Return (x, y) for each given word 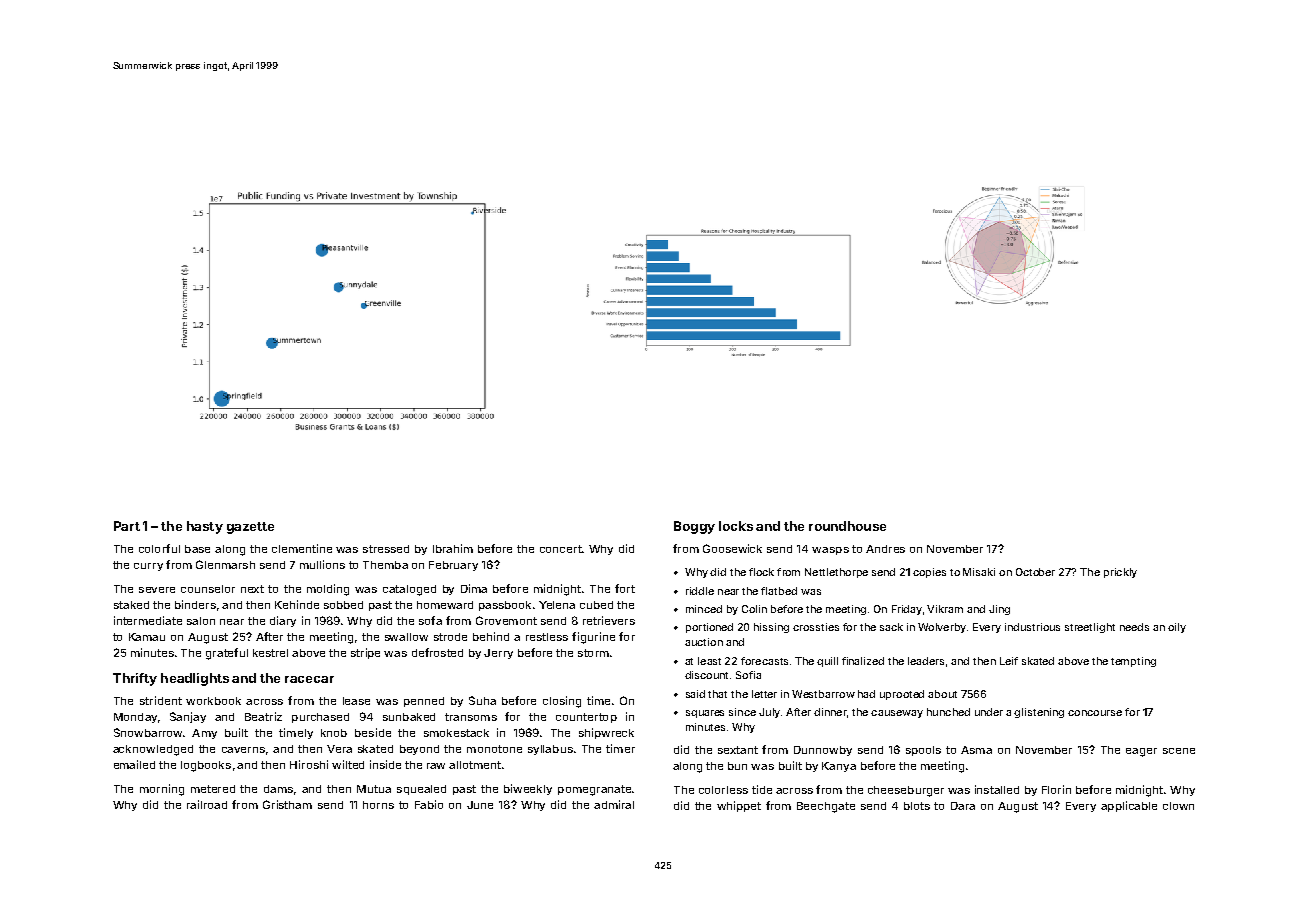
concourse (1095, 713)
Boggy (694, 527)
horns (378, 805)
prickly (1120, 573)
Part (127, 526)
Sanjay (188, 717)
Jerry (498, 654)
